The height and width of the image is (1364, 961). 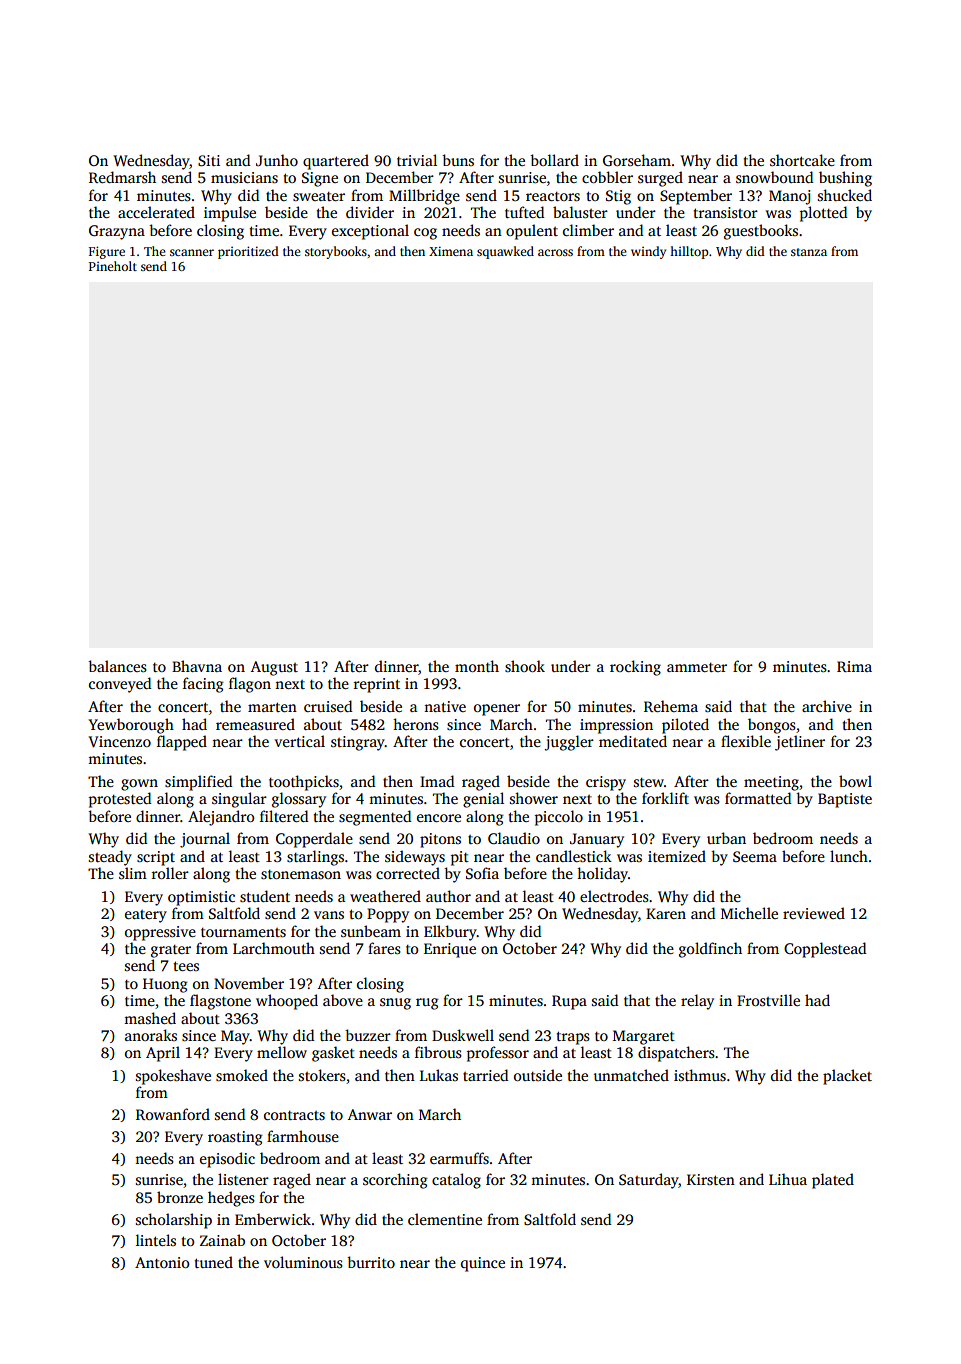 What do you see at coordinates (273, 1219) in the image?
I see `Emberwick` at bounding box center [273, 1219].
